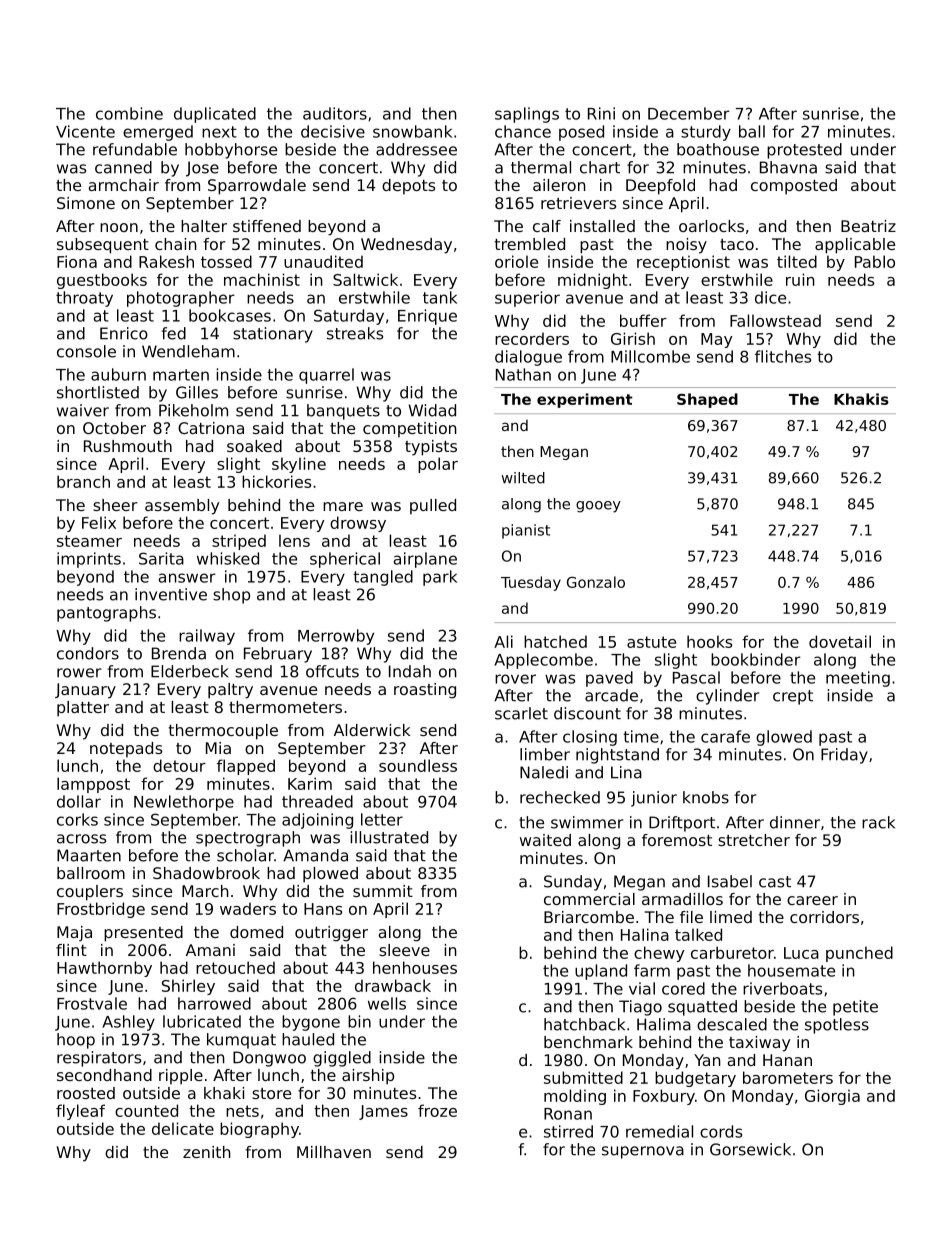  What do you see at coordinates (837, 1026) in the screenshot?
I see `spotless` at bounding box center [837, 1026].
